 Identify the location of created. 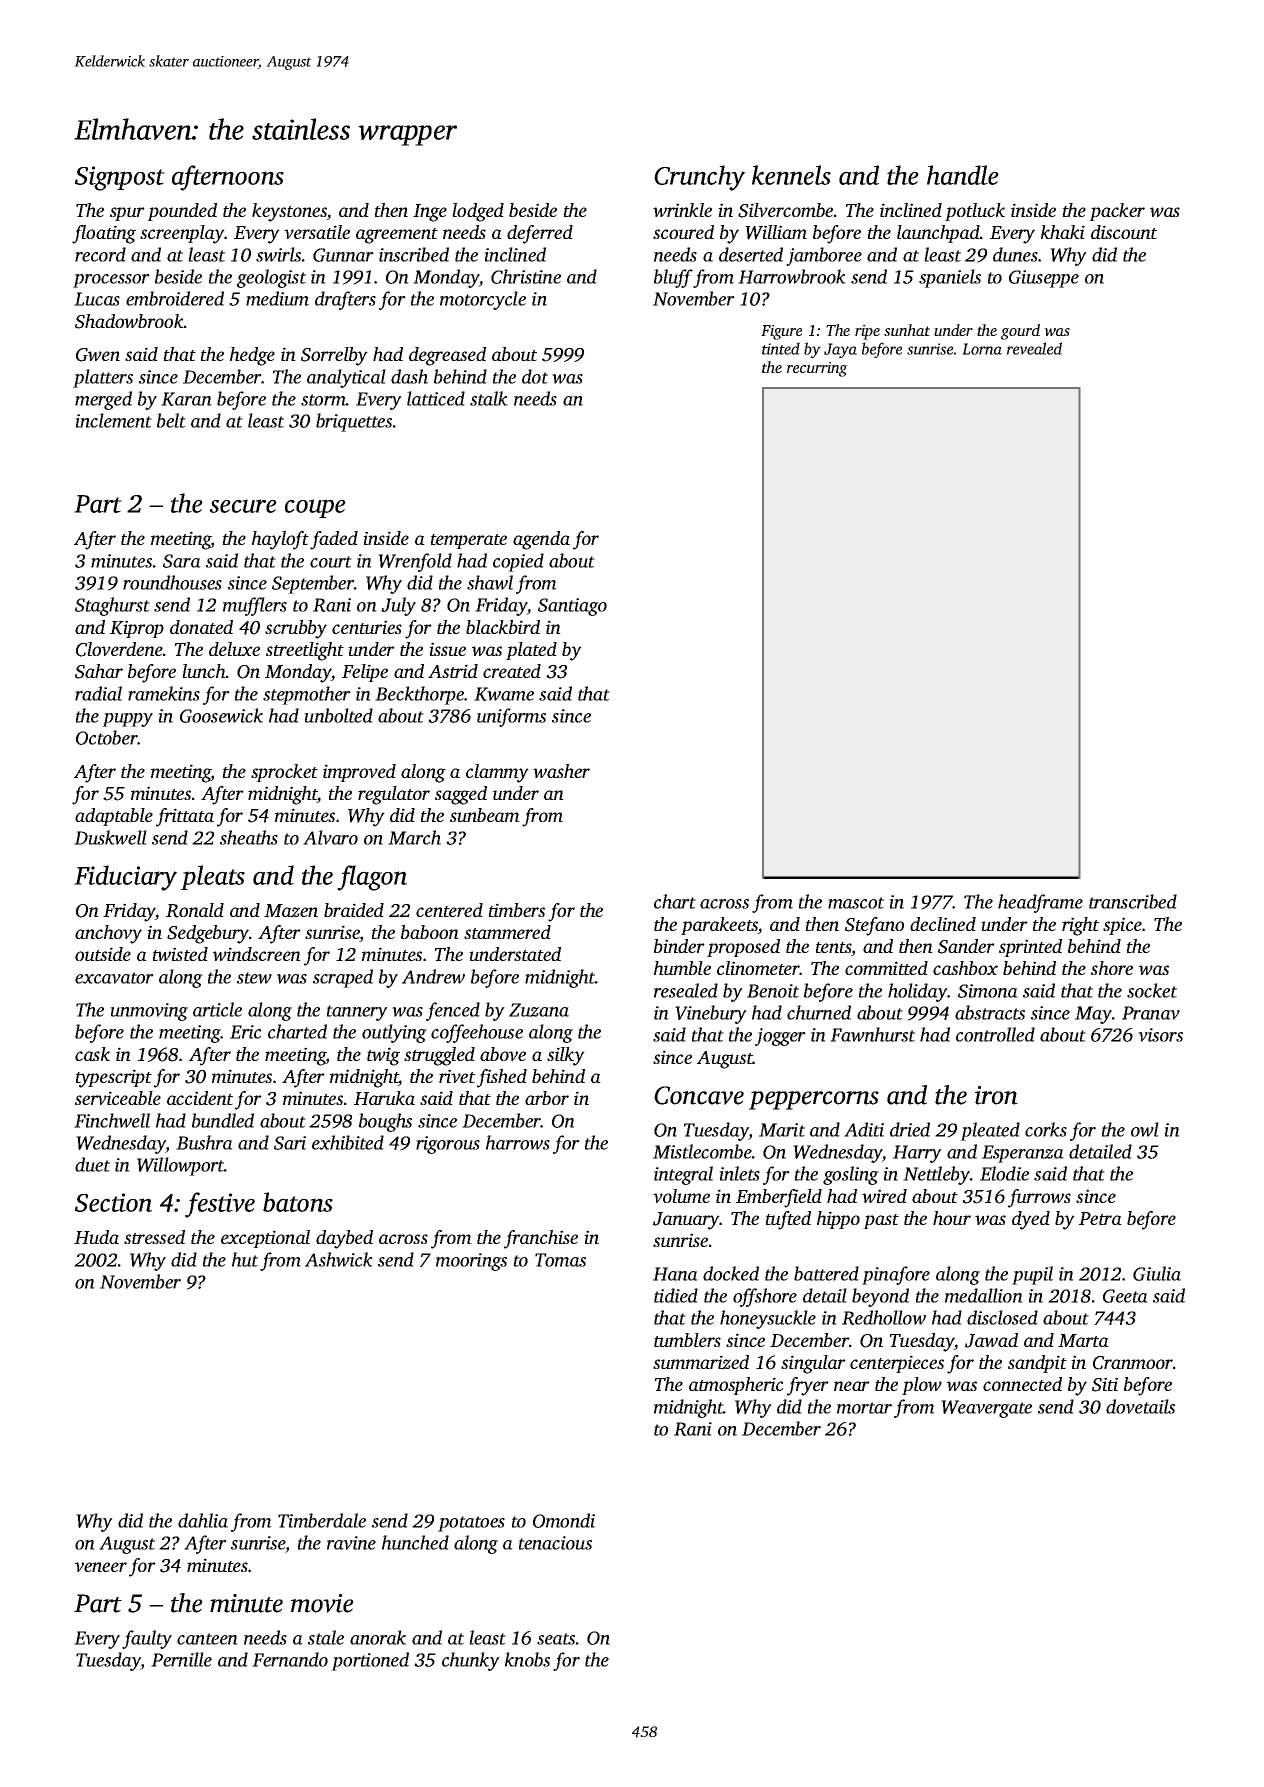
(512, 671).
